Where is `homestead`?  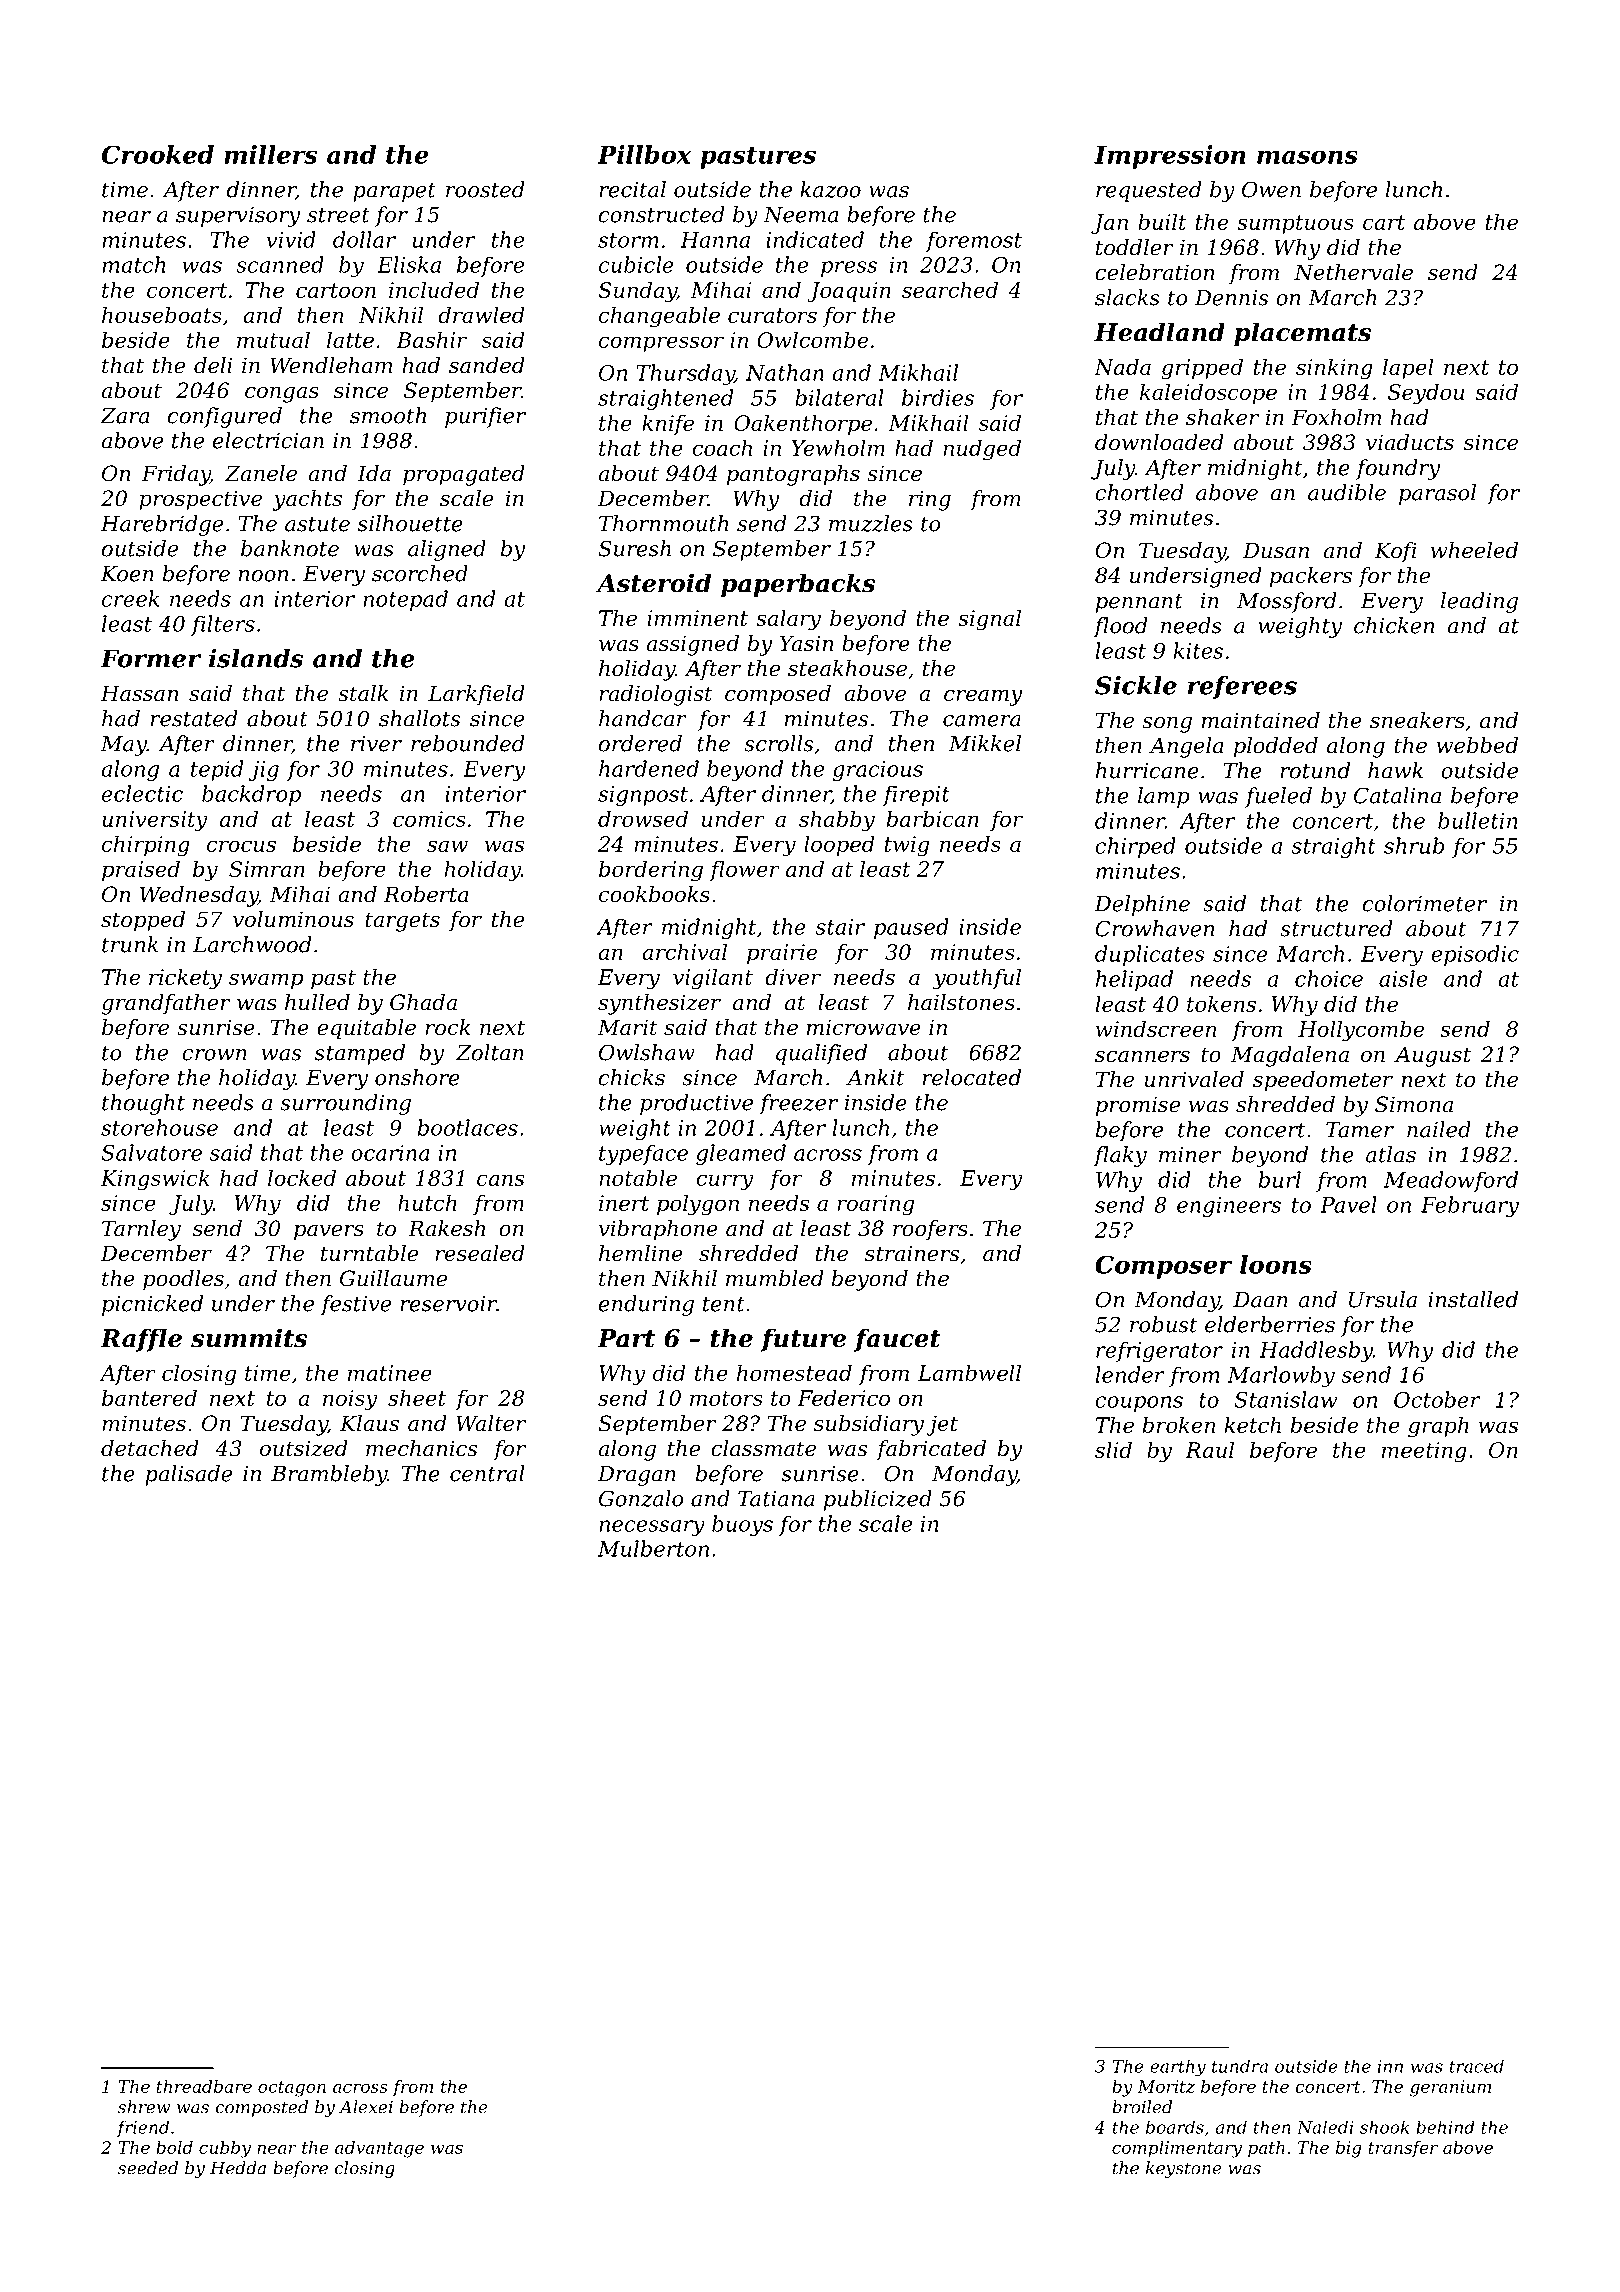 homestead is located at coordinates (794, 1372).
